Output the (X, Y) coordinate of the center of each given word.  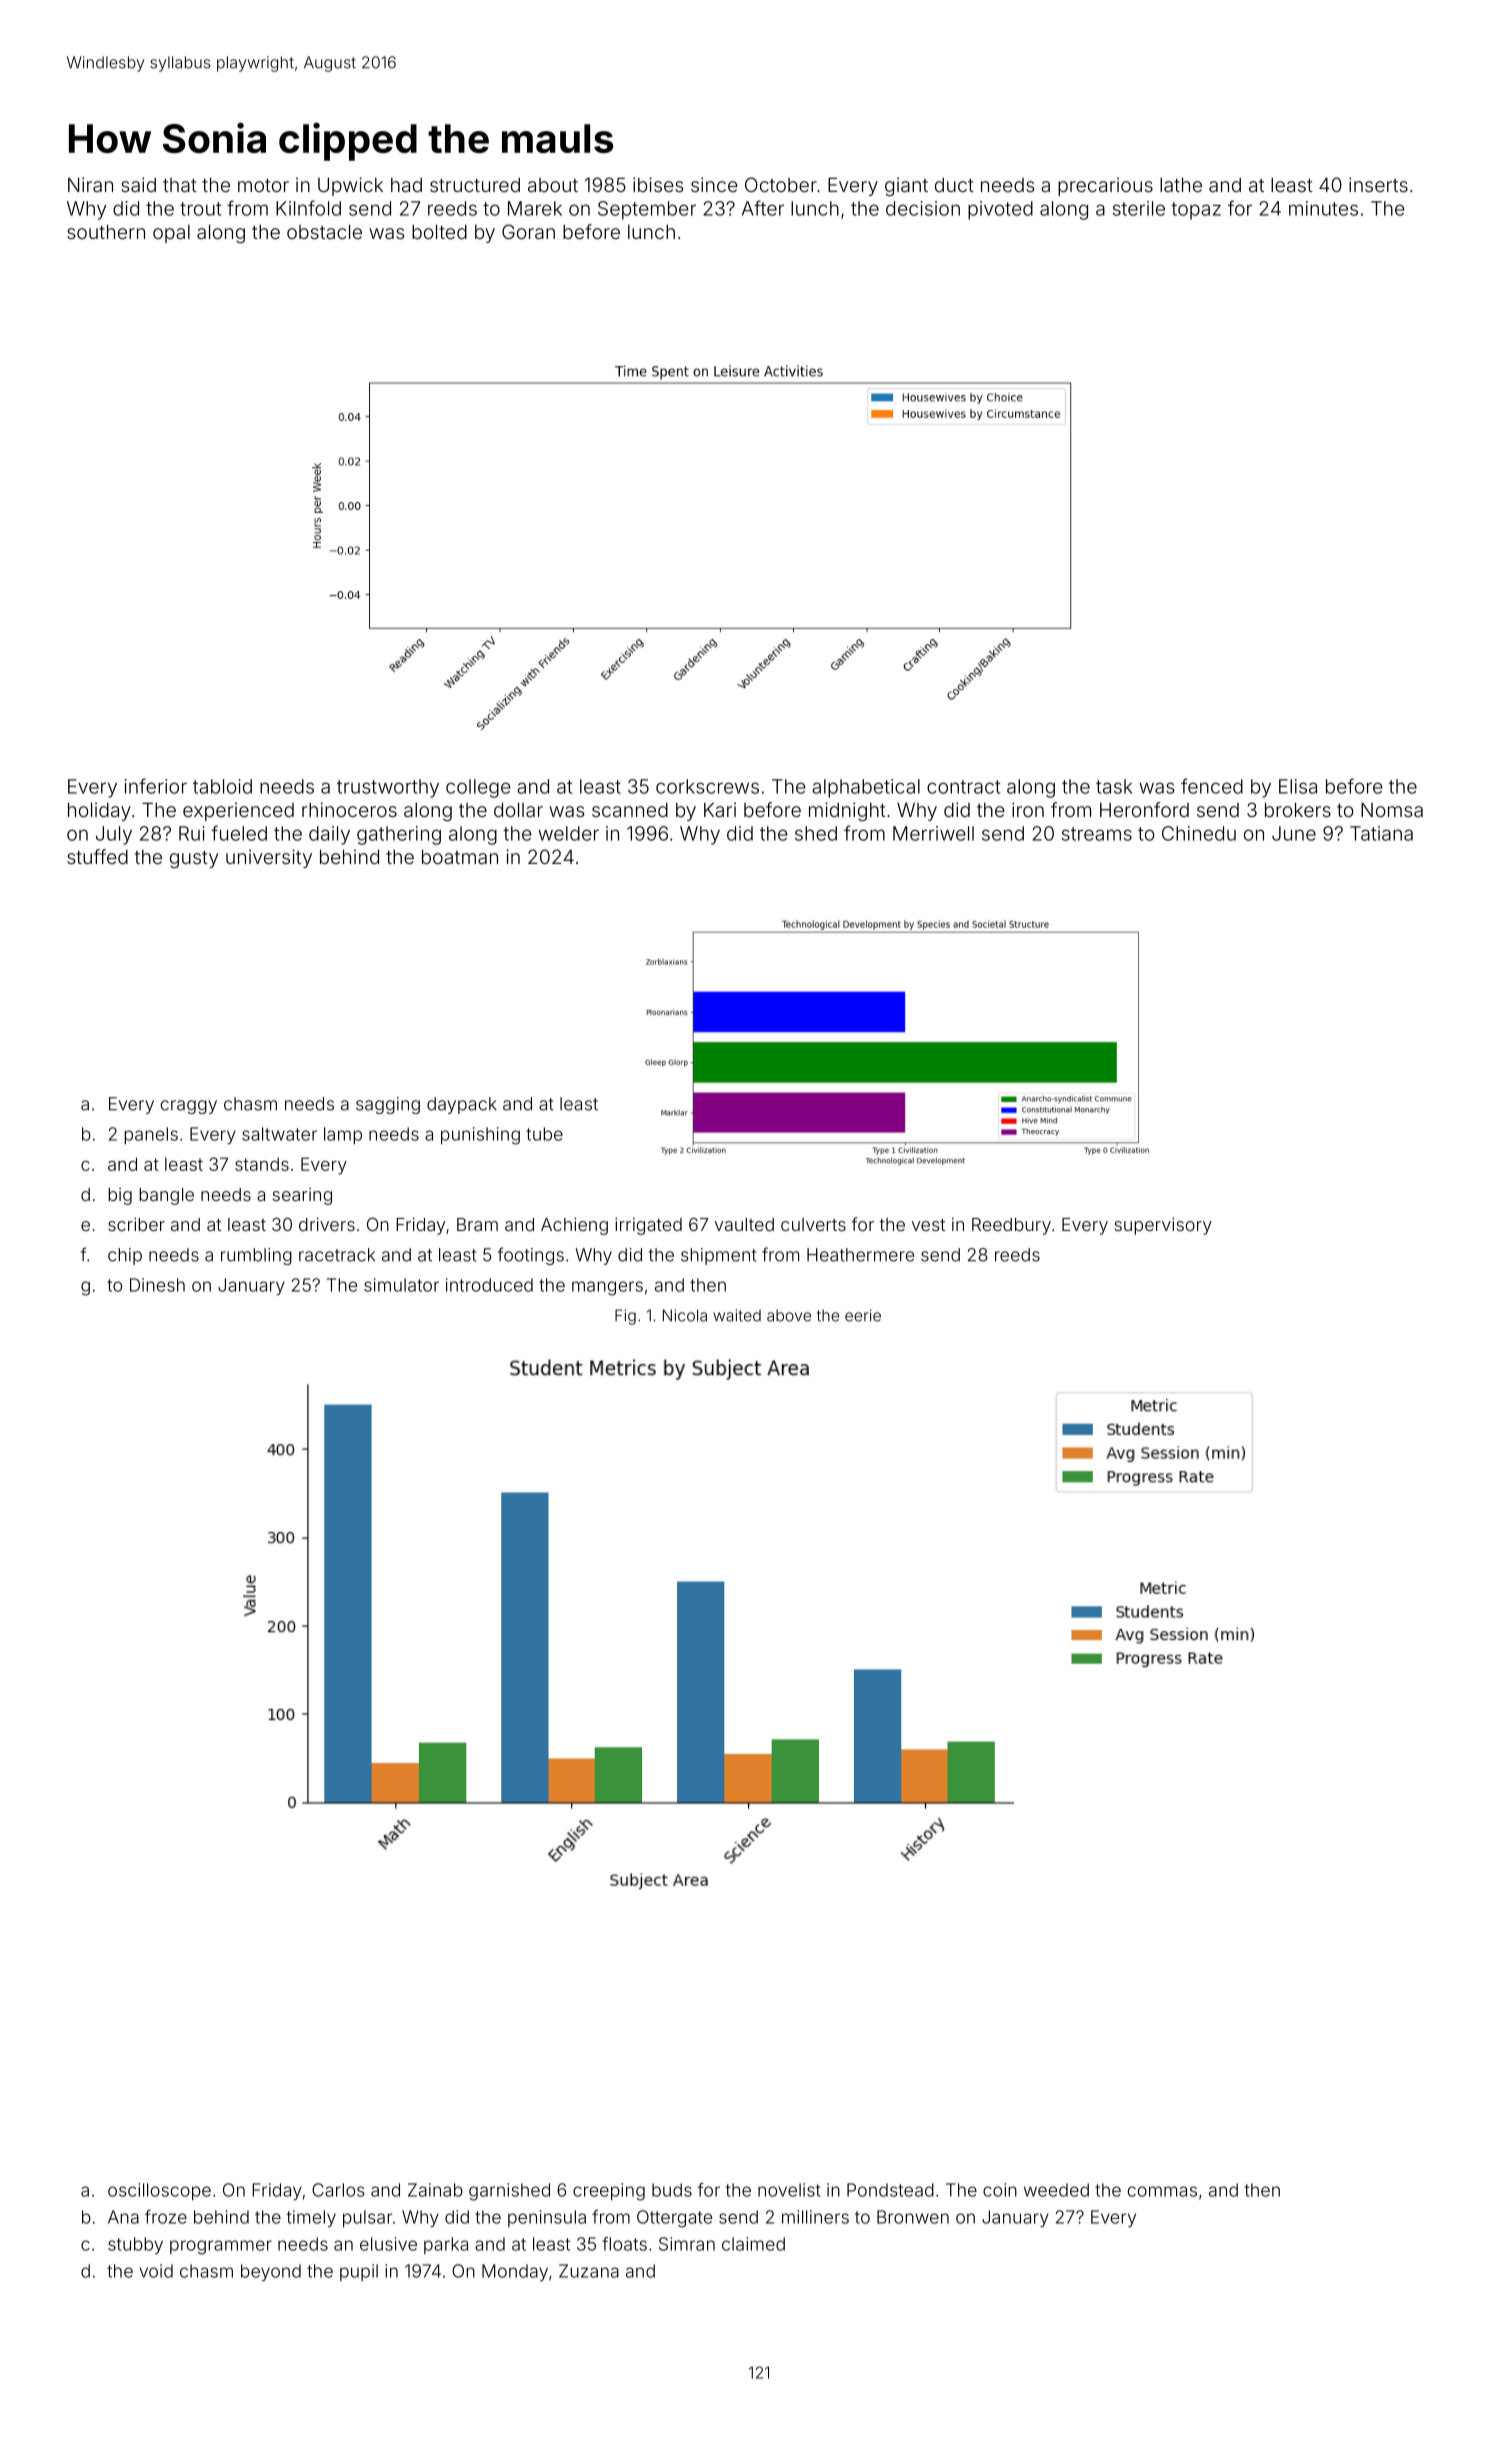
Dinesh (157, 1285)
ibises (658, 184)
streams (1097, 834)
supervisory (1163, 1226)
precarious (1105, 186)
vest (928, 1225)
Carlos (338, 2190)
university (269, 858)
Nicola (685, 1315)
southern (106, 232)
